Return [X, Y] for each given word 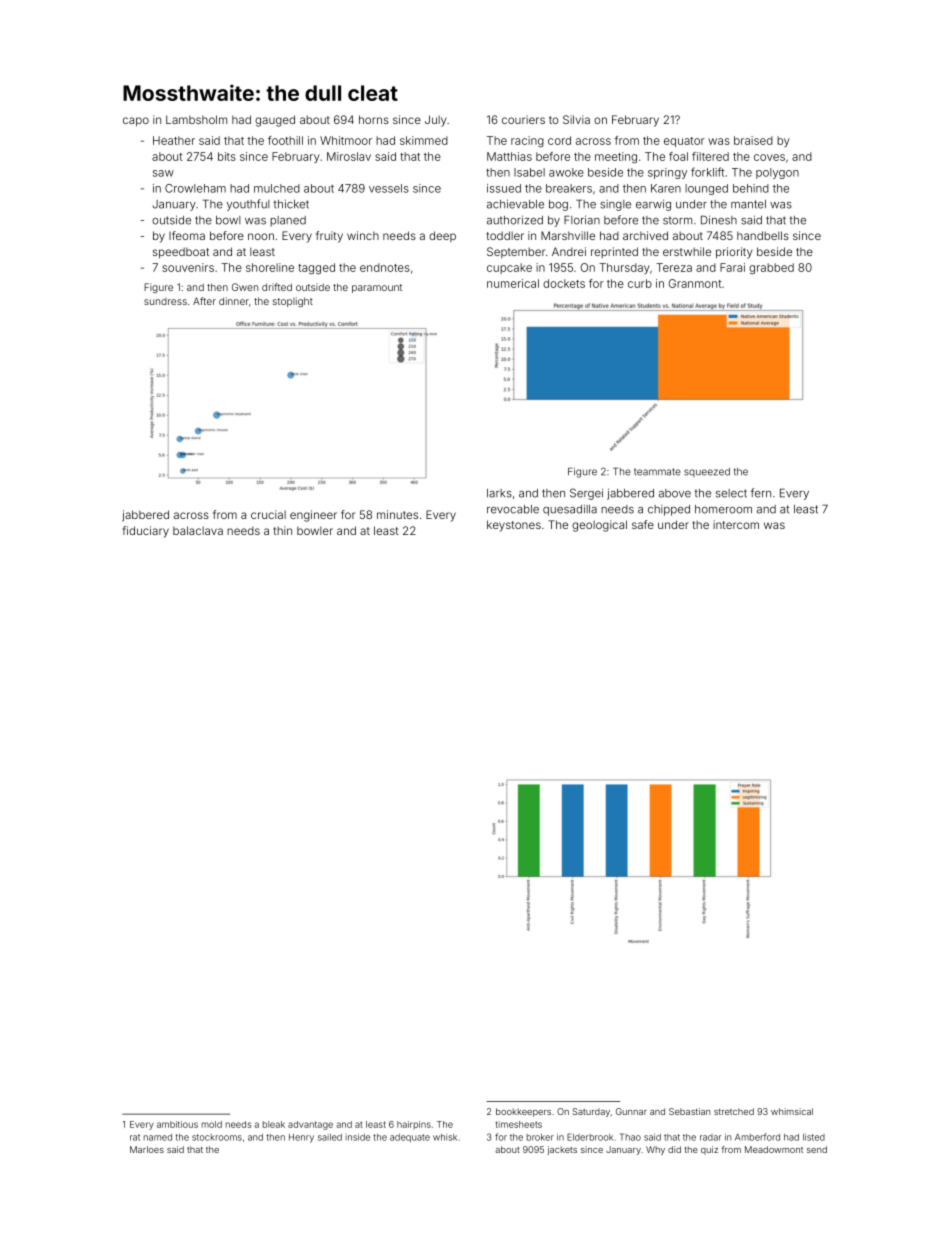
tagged [316, 269]
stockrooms [217, 1137]
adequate [410, 1138]
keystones [514, 526]
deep [442, 236]
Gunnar [631, 1111]
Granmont [695, 283]
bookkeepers [523, 1112]
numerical [513, 283]
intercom [736, 524]
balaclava [198, 530]
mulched [277, 188]
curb [640, 283]
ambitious [177, 1124]
